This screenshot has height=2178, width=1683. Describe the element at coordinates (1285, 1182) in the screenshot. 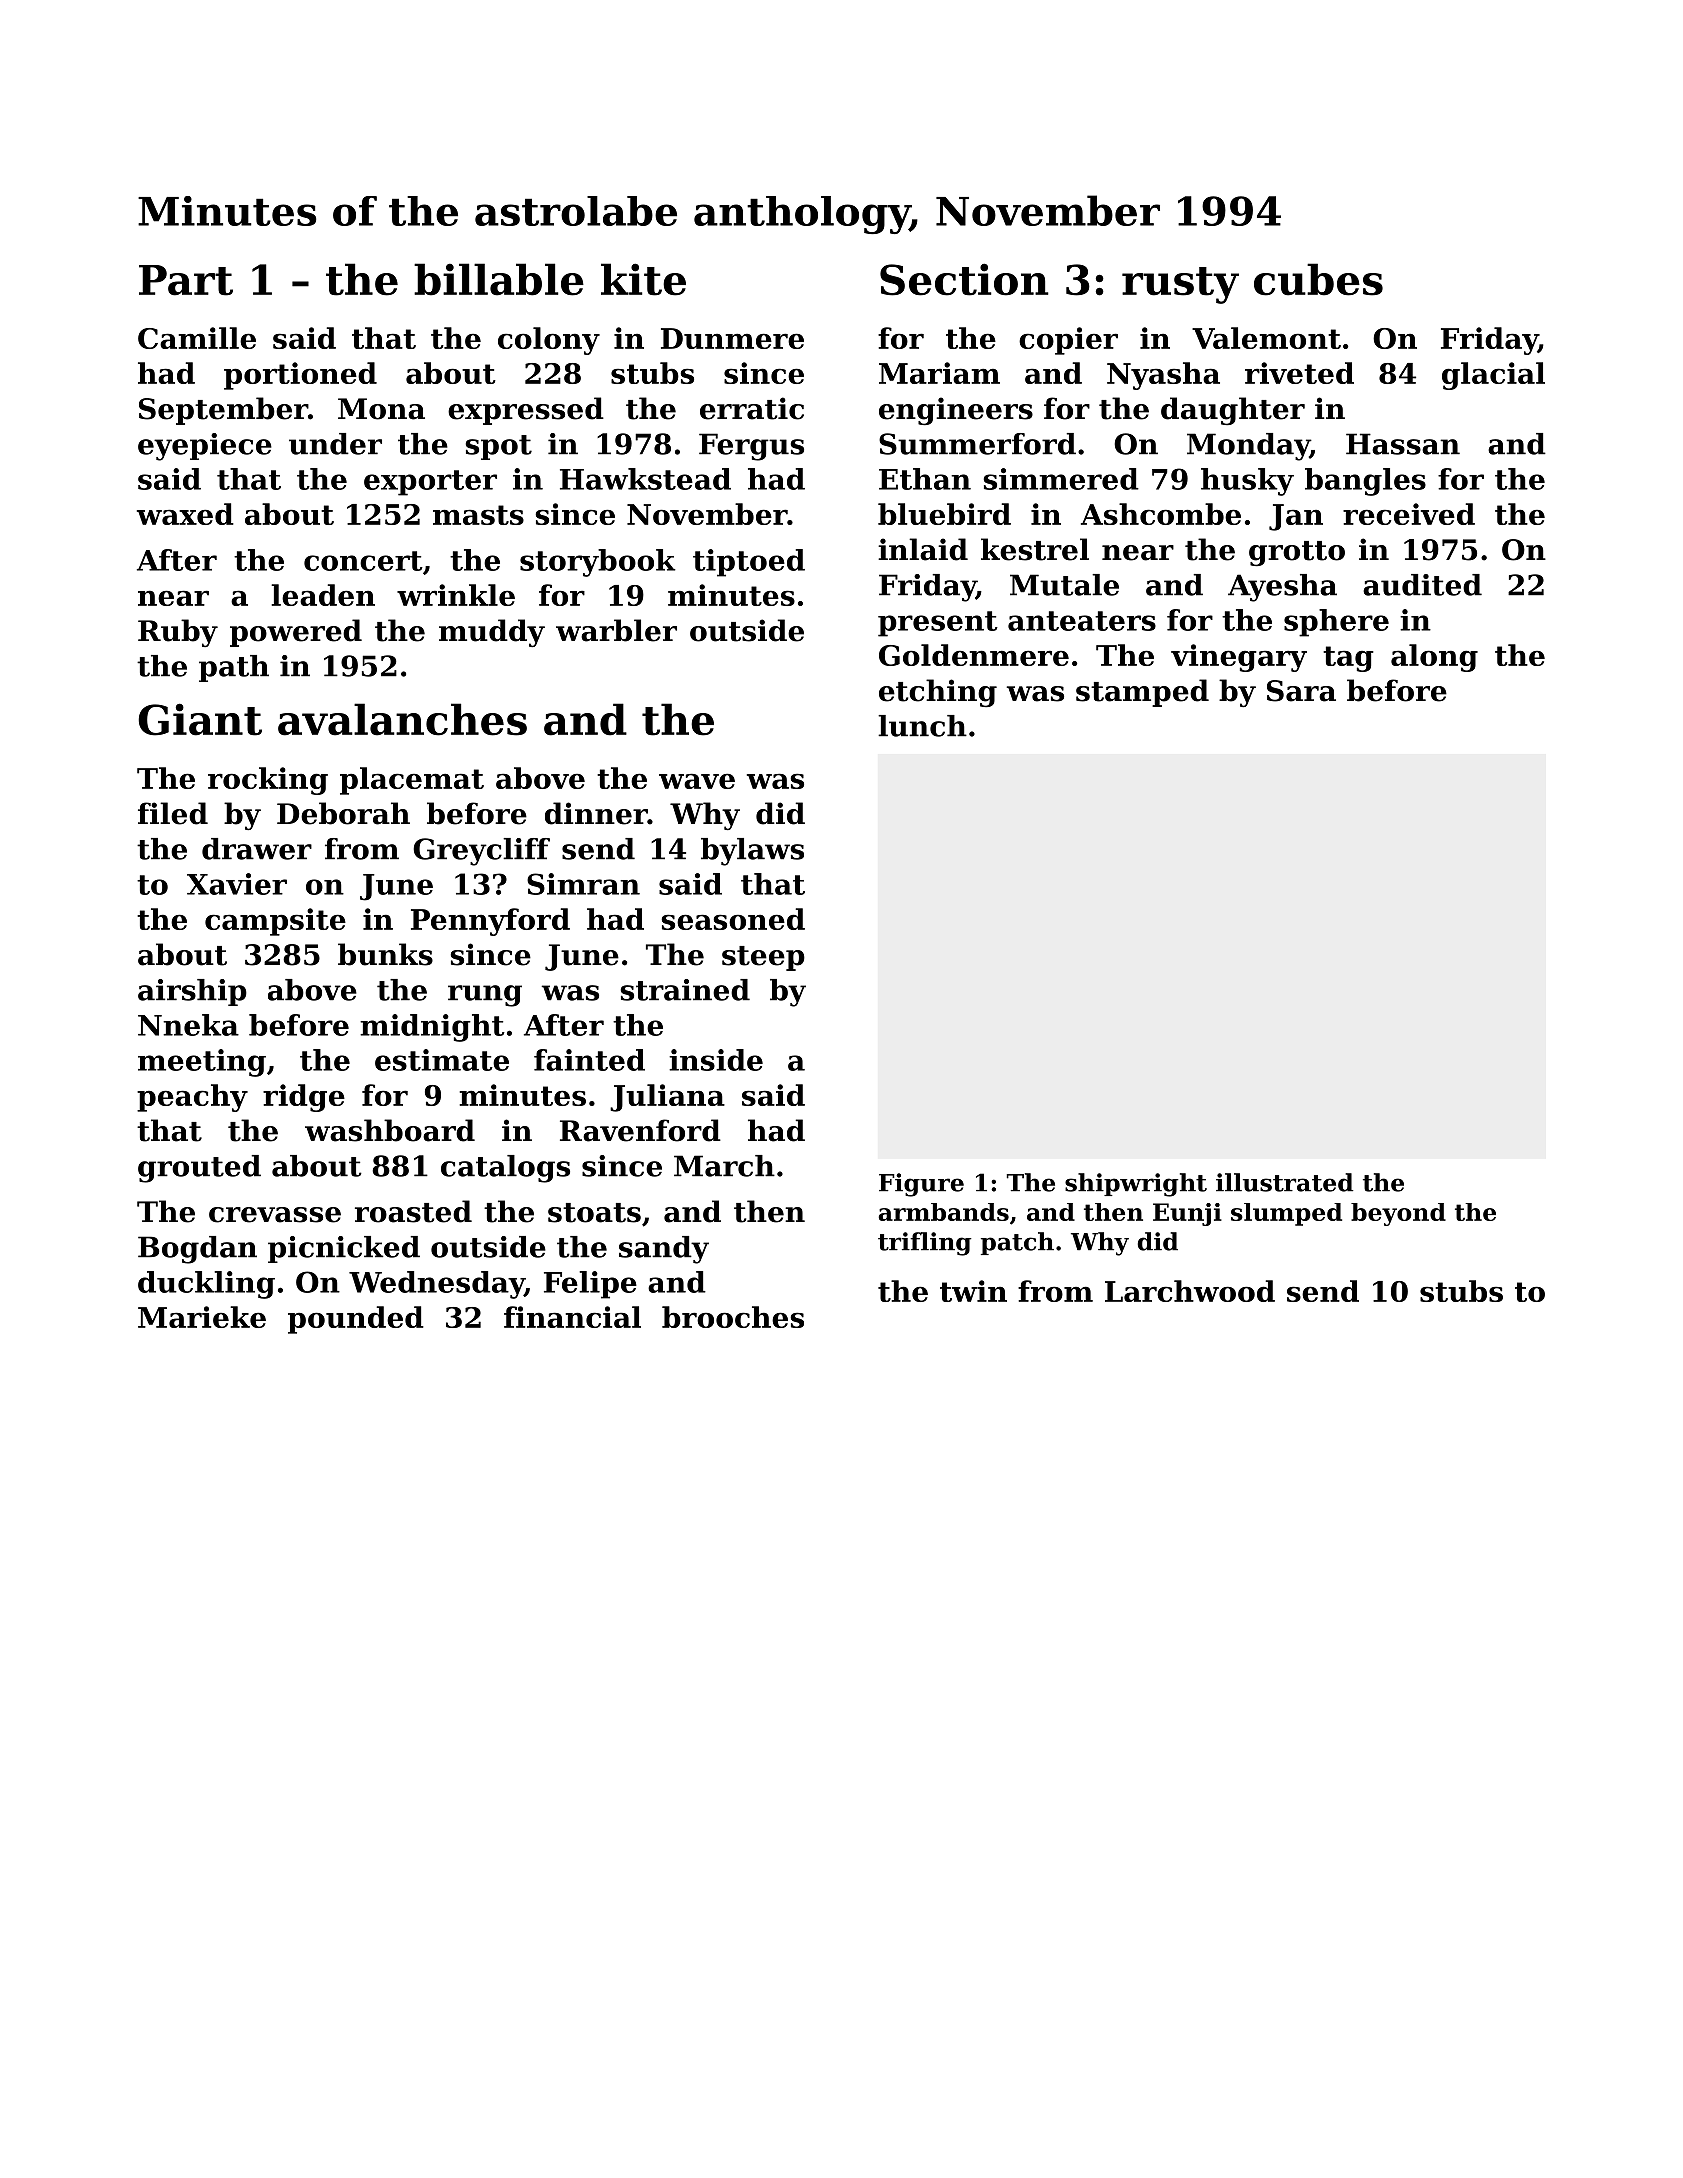

I see `illustrated` at that location.
